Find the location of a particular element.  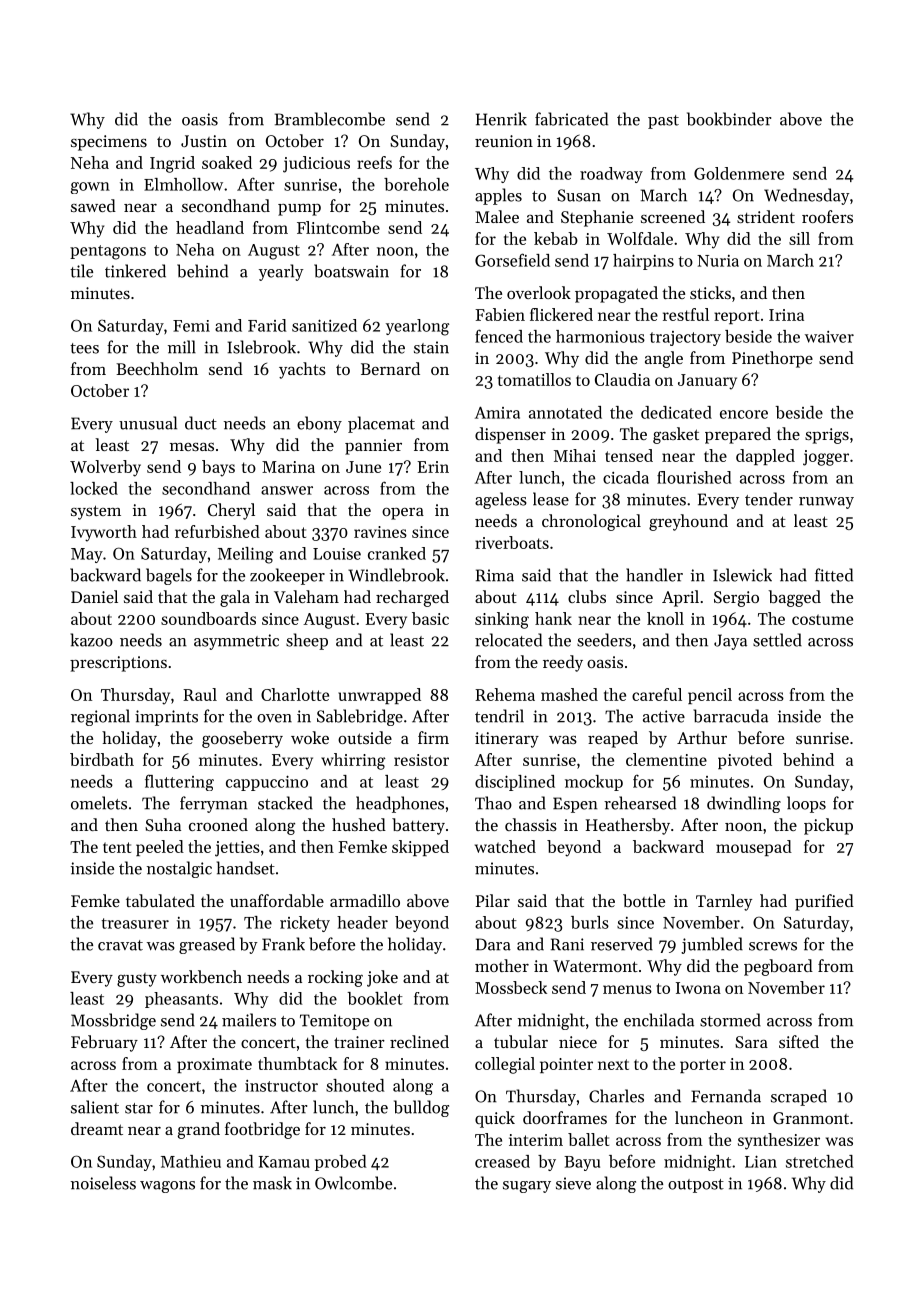

chassis is located at coordinates (531, 824).
